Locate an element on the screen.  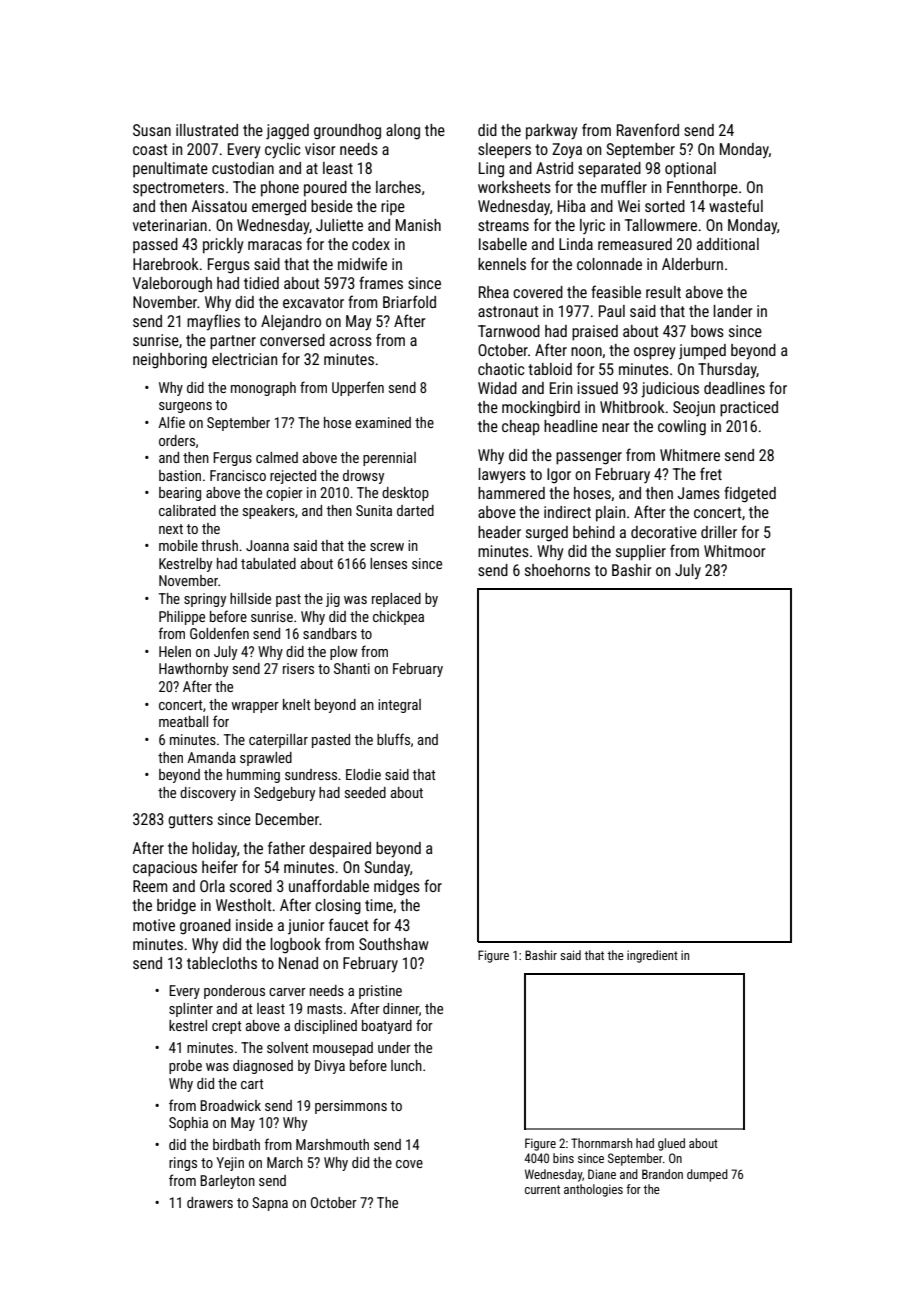
Hiba is located at coordinates (572, 206).
